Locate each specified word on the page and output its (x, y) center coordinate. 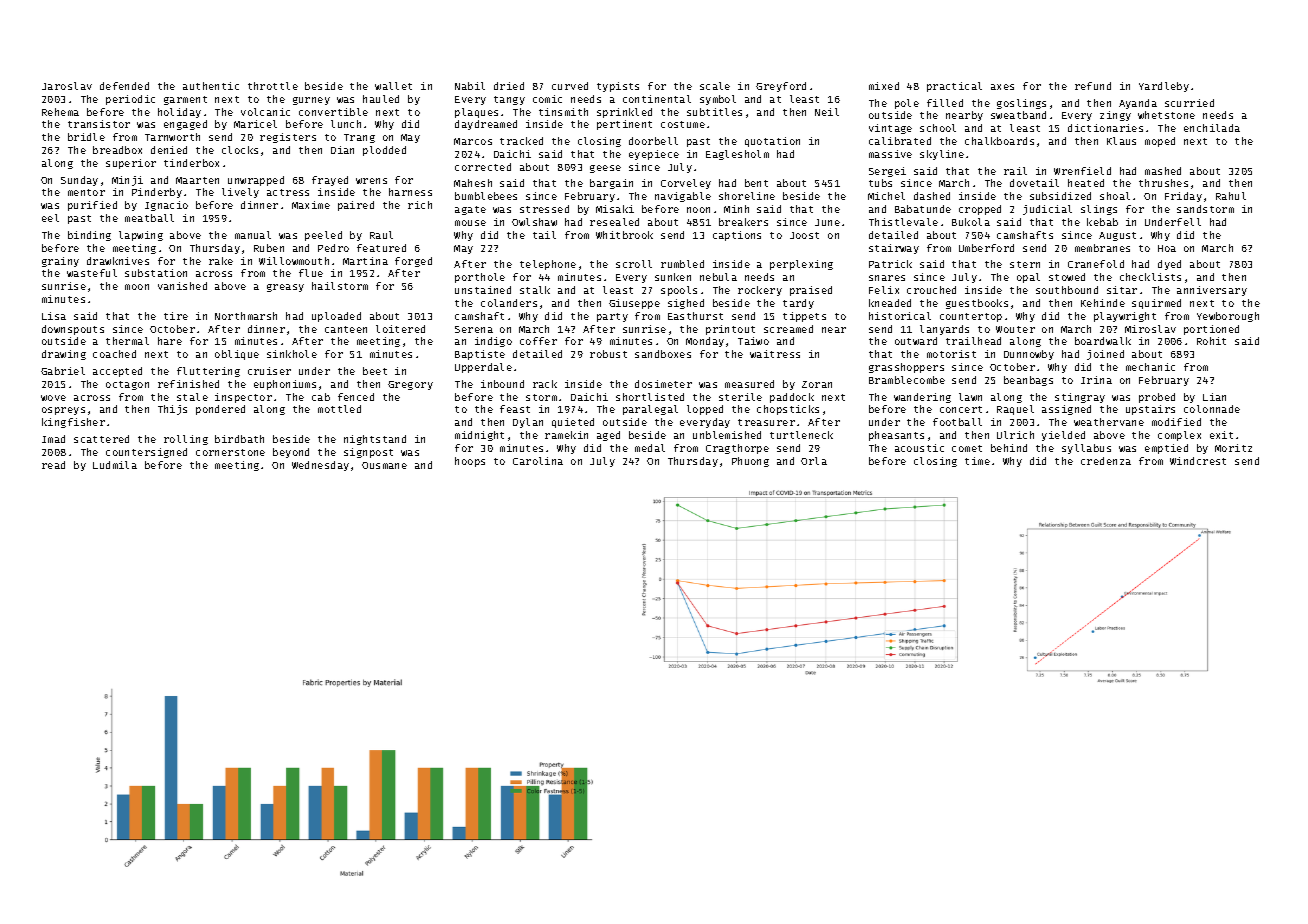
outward (916, 341)
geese (605, 169)
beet (375, 371)
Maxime (311, 205)
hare (170, 341)
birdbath (239, 439)
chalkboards (999, 141)
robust (608, 354)
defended (124, 86)
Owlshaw (534, 222)
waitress (775, 354)
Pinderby (157, 193)
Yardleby (1164, 87)
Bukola (971, 222)
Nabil (470, 86)
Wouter (1015, 329)
